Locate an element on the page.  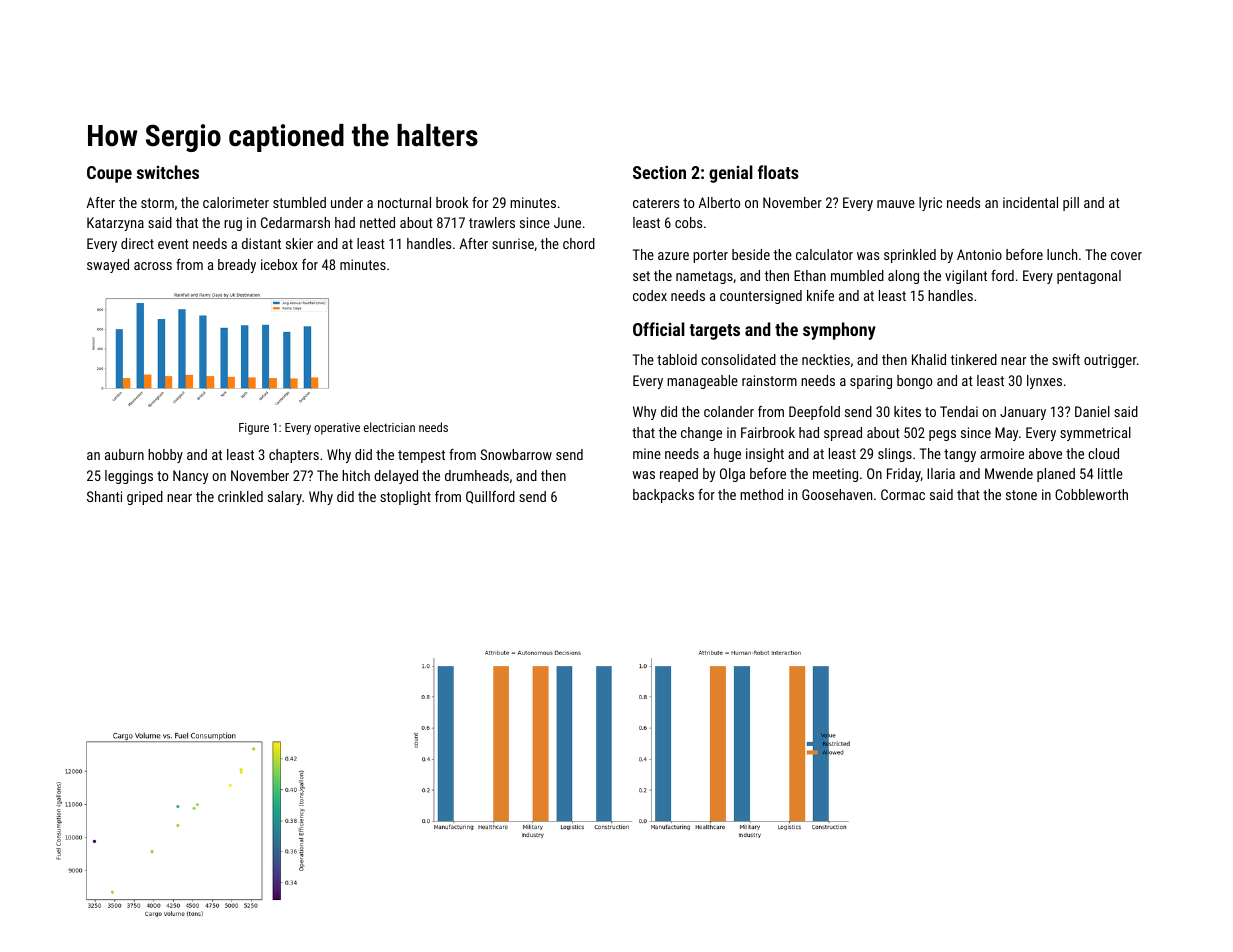
vigilant is located at coordinates (966, 277).
